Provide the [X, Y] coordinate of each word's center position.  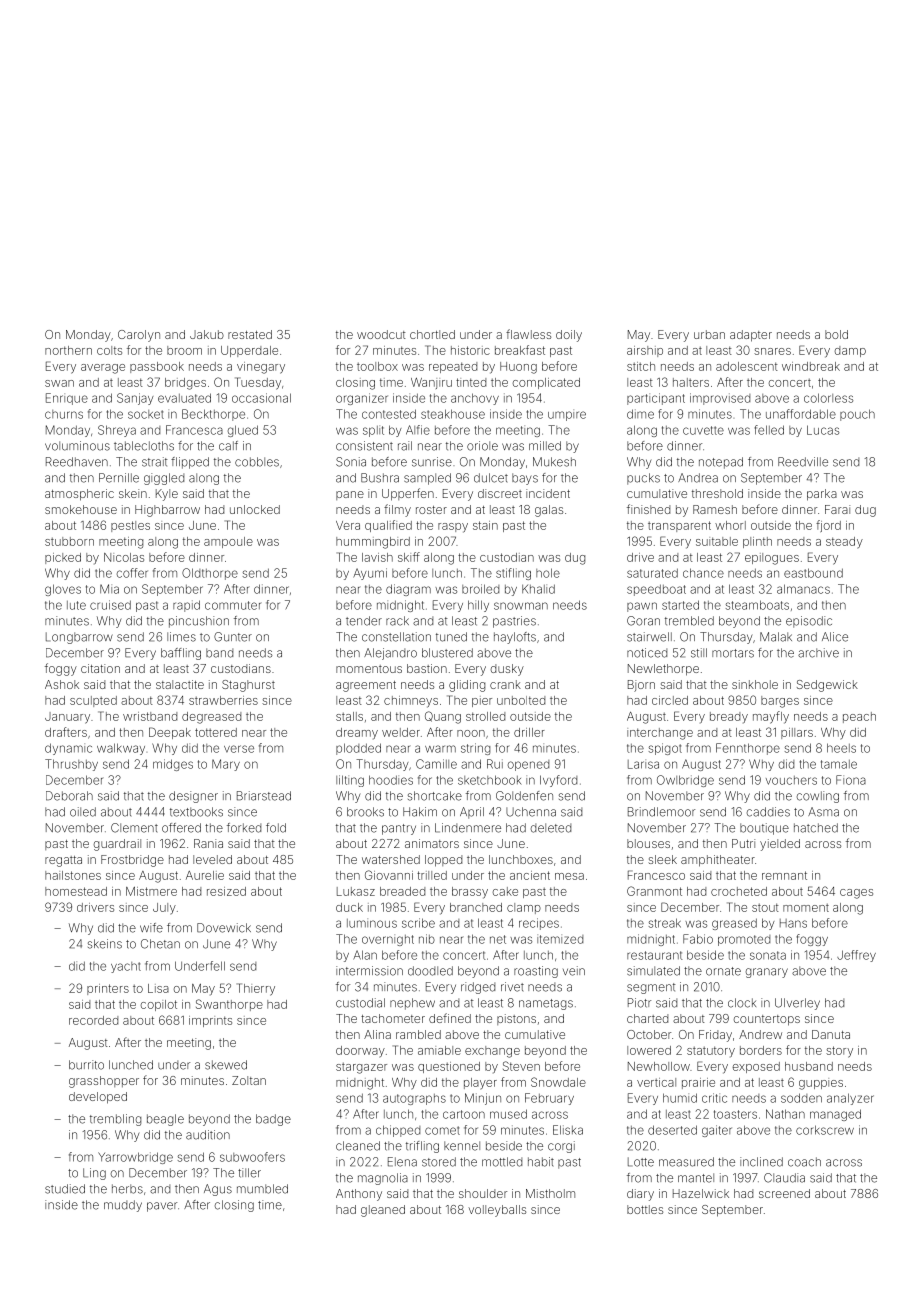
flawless [528, 334]
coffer [132, 573]
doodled [430, 971]
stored [439, 1162]
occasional [261, 398]
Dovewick [224, 928]
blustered [447, 653]
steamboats [757, 605]
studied [65, 1189]
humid [680, 1098]
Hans [793, 923]
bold [836, 334]
